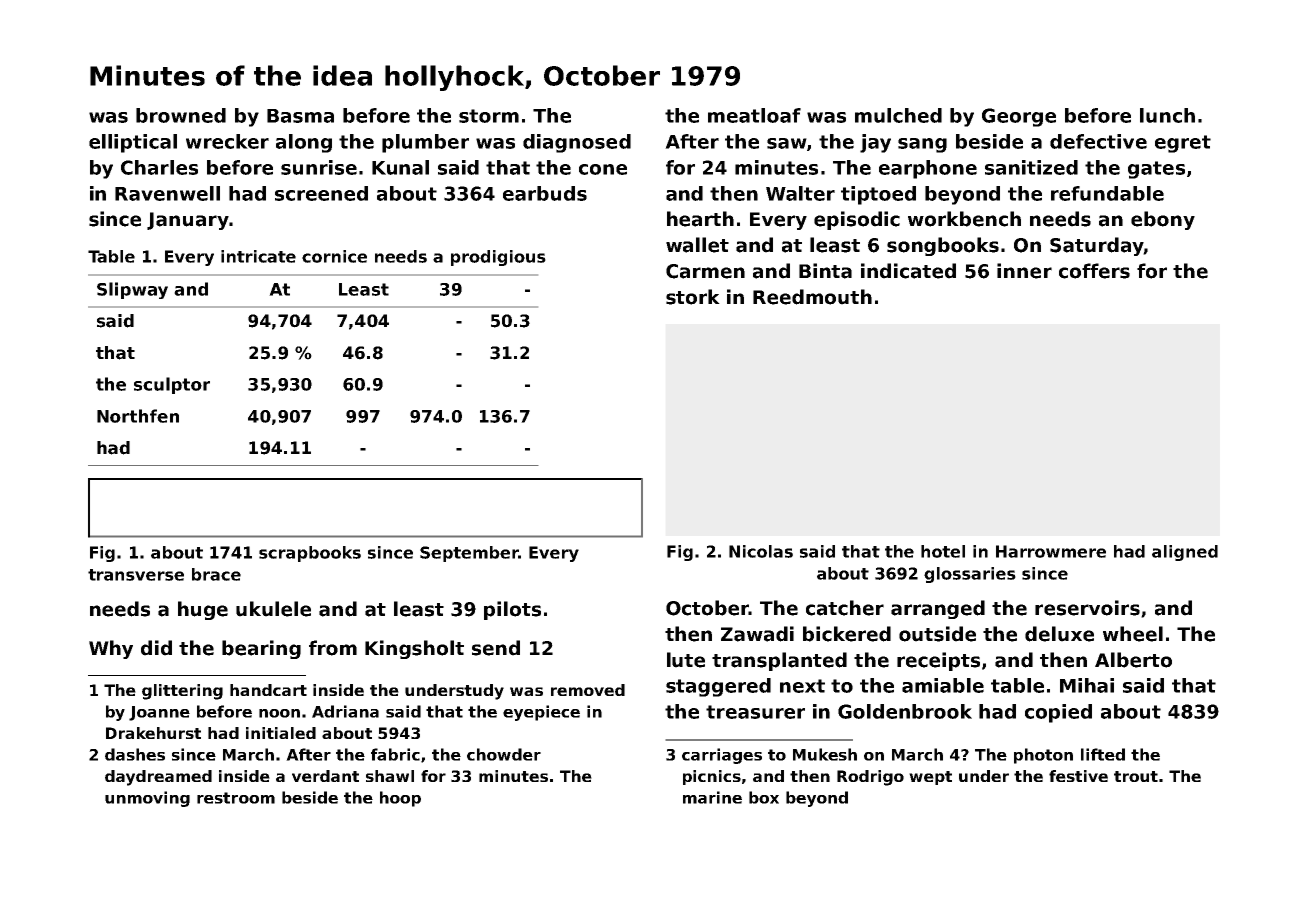  I want to click on eyepiece, so click(541, 713).
